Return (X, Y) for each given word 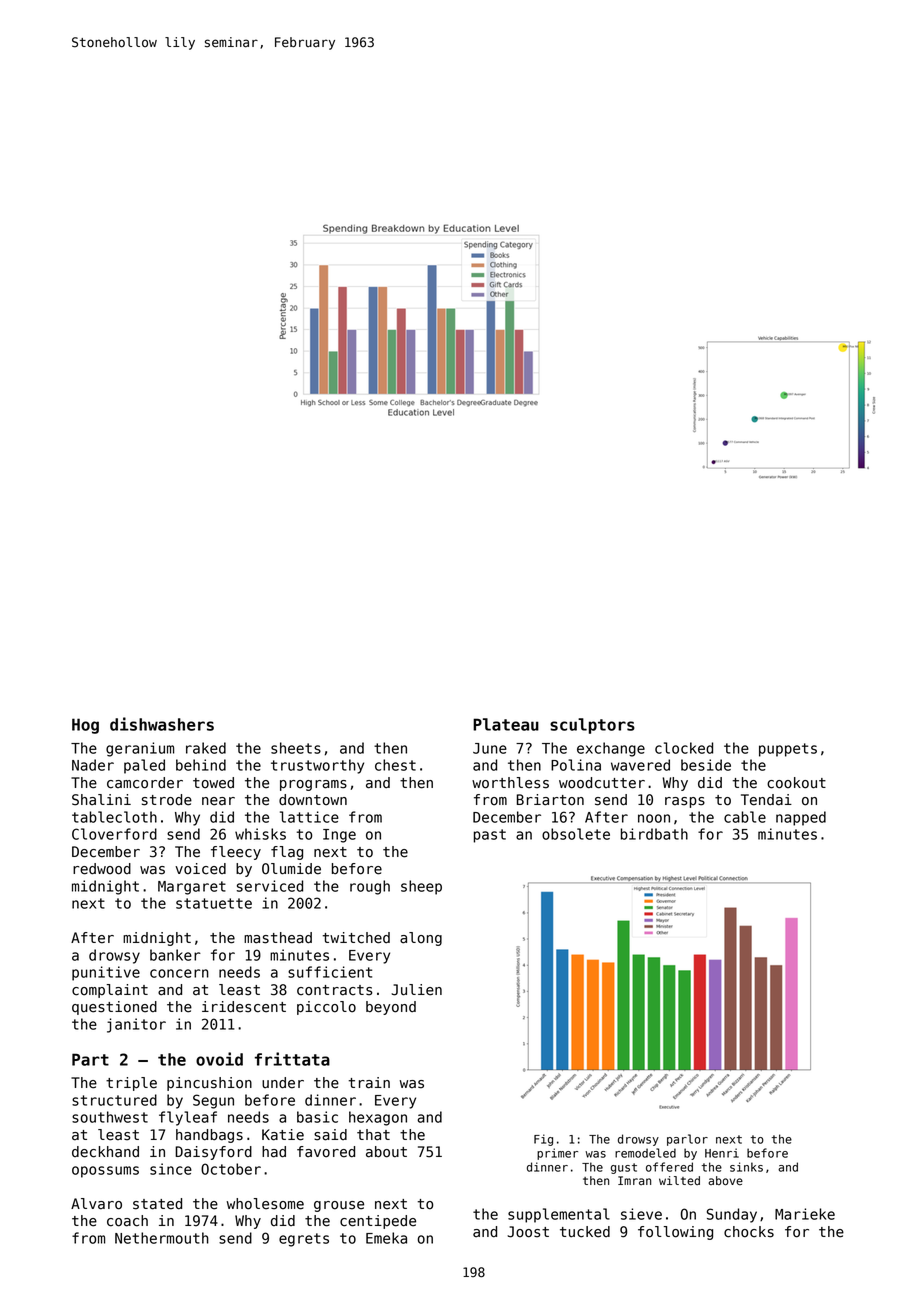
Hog (85, 726)
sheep (421, 887)
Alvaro (96, 1204)
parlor (687, 1140)
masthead (278, 938)
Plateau (506, 724)
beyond (391, 1008)
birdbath (654, 834)
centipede (378, 1222)
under (283, 1083)
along (421, 939)
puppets (788, 750)
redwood (102, 869)
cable (745, 817)
